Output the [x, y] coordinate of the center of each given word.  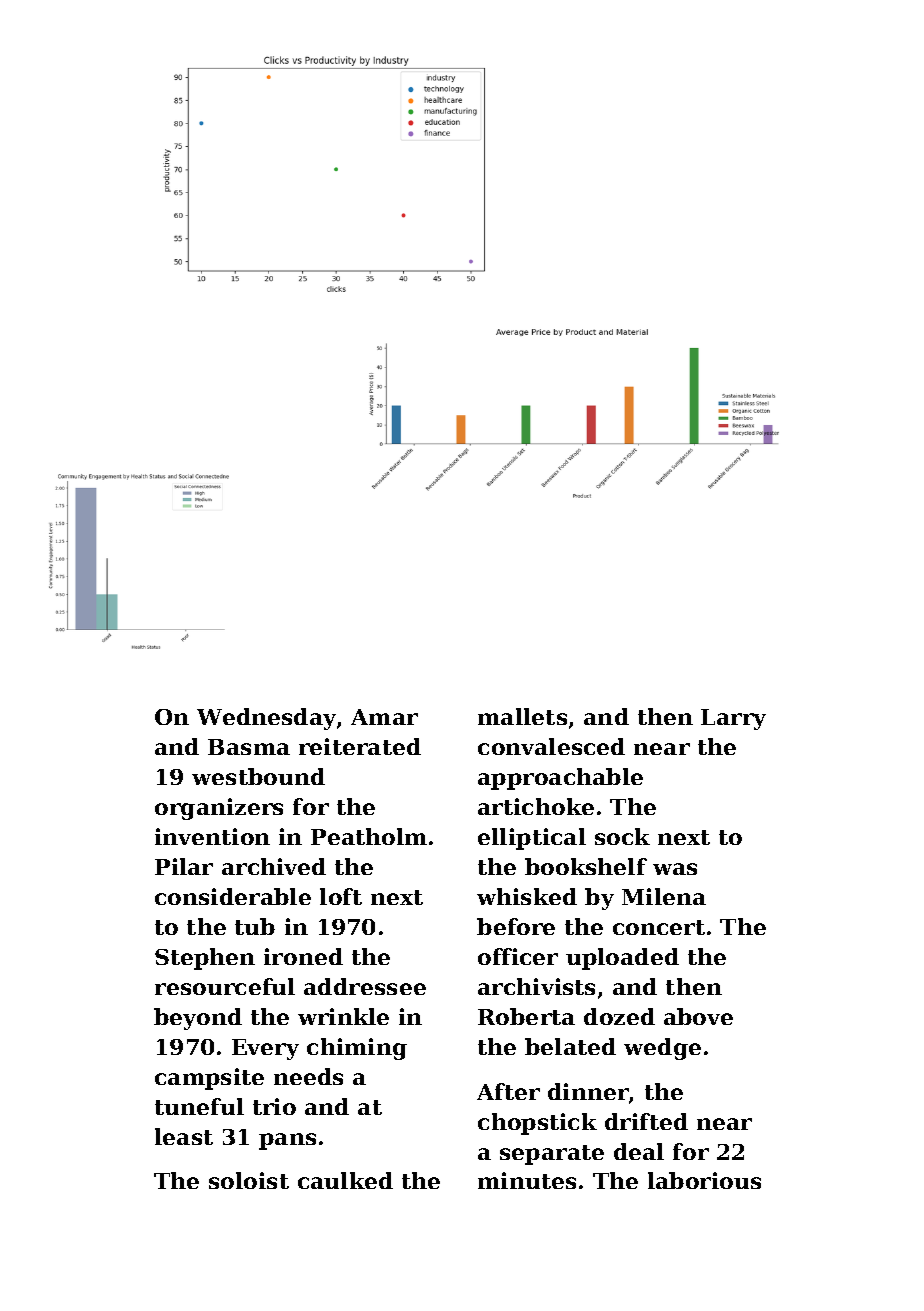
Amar [384, 717]
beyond [198, 1019]
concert [659, 927]
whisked [527, 896]
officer [518, 956]
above [698, 1016]
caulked [345, 1180]
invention [212, 836]
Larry [733, 719]
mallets [522, 716]
